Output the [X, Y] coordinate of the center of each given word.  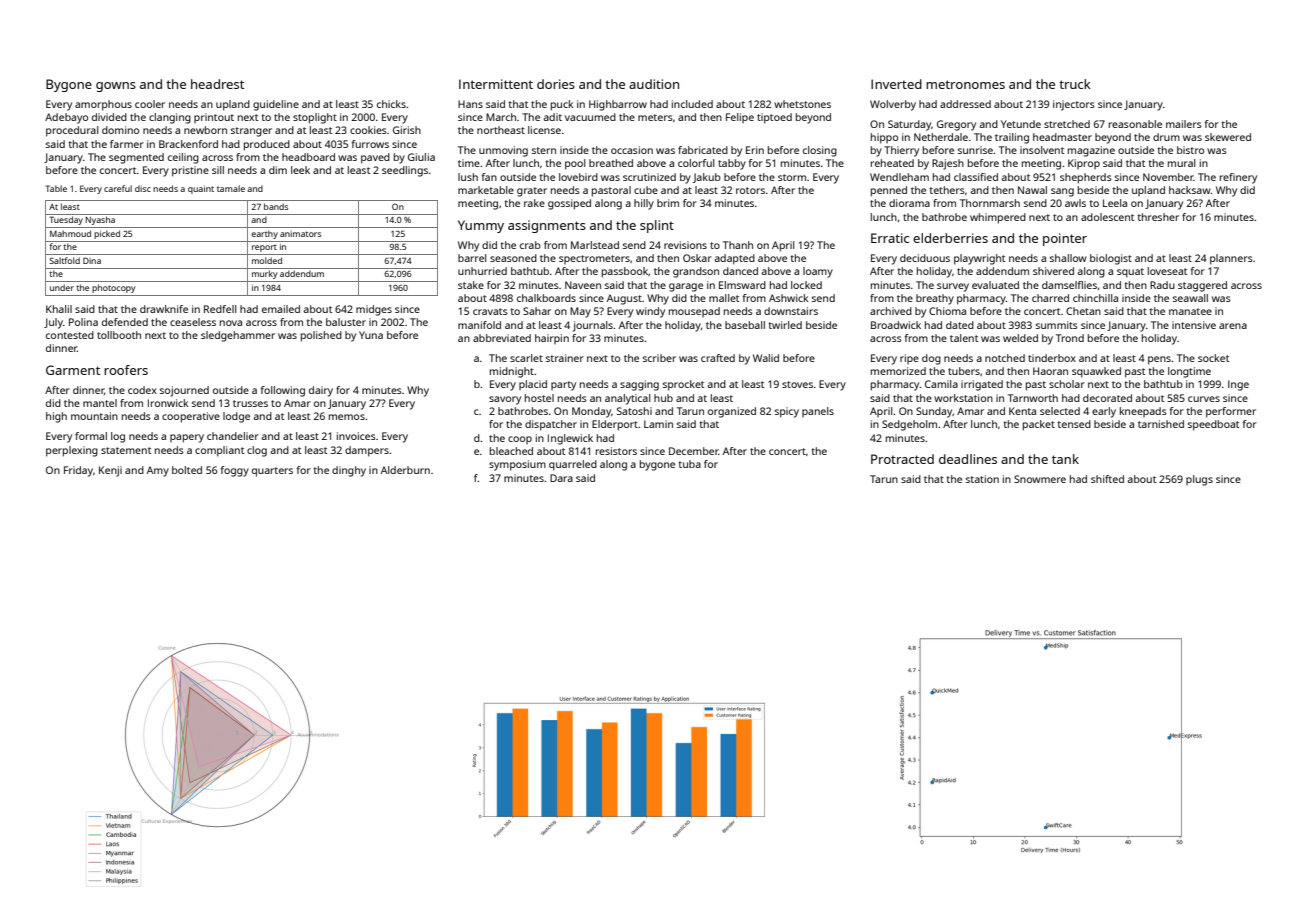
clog [257, 451]
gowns [116, 87]
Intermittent [496, 84]
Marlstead [595, 245]
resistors [616, 451]
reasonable [1135, 124]
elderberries [950, 238]
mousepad [694, 312]
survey [953, 287]
